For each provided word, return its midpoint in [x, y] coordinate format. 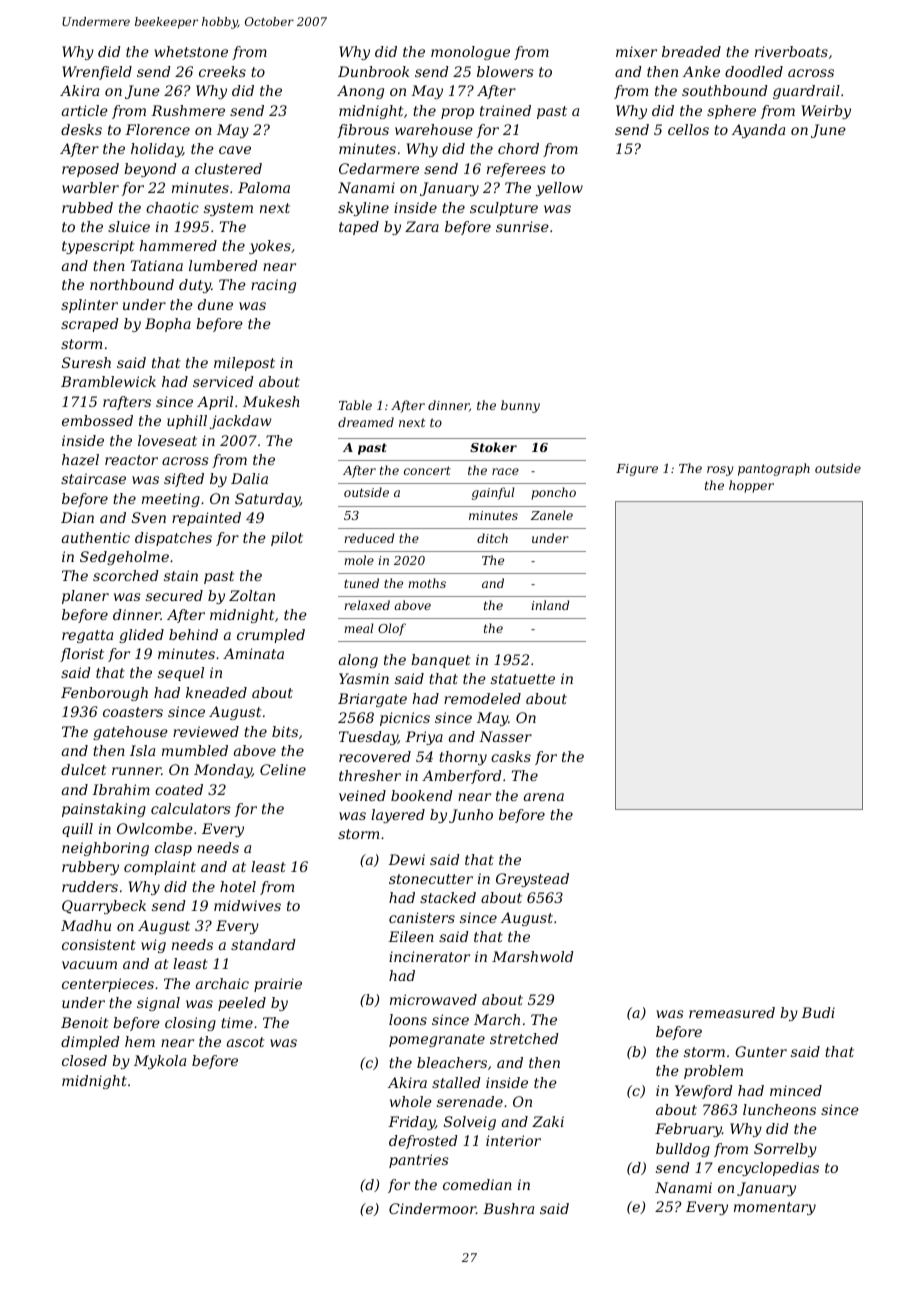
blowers [505, 71]
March [497, 1019]
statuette [523, 679]
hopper [751, 486]
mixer [636, 51]
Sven [149, 517]
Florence [157, 129]
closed [84, 1060]
